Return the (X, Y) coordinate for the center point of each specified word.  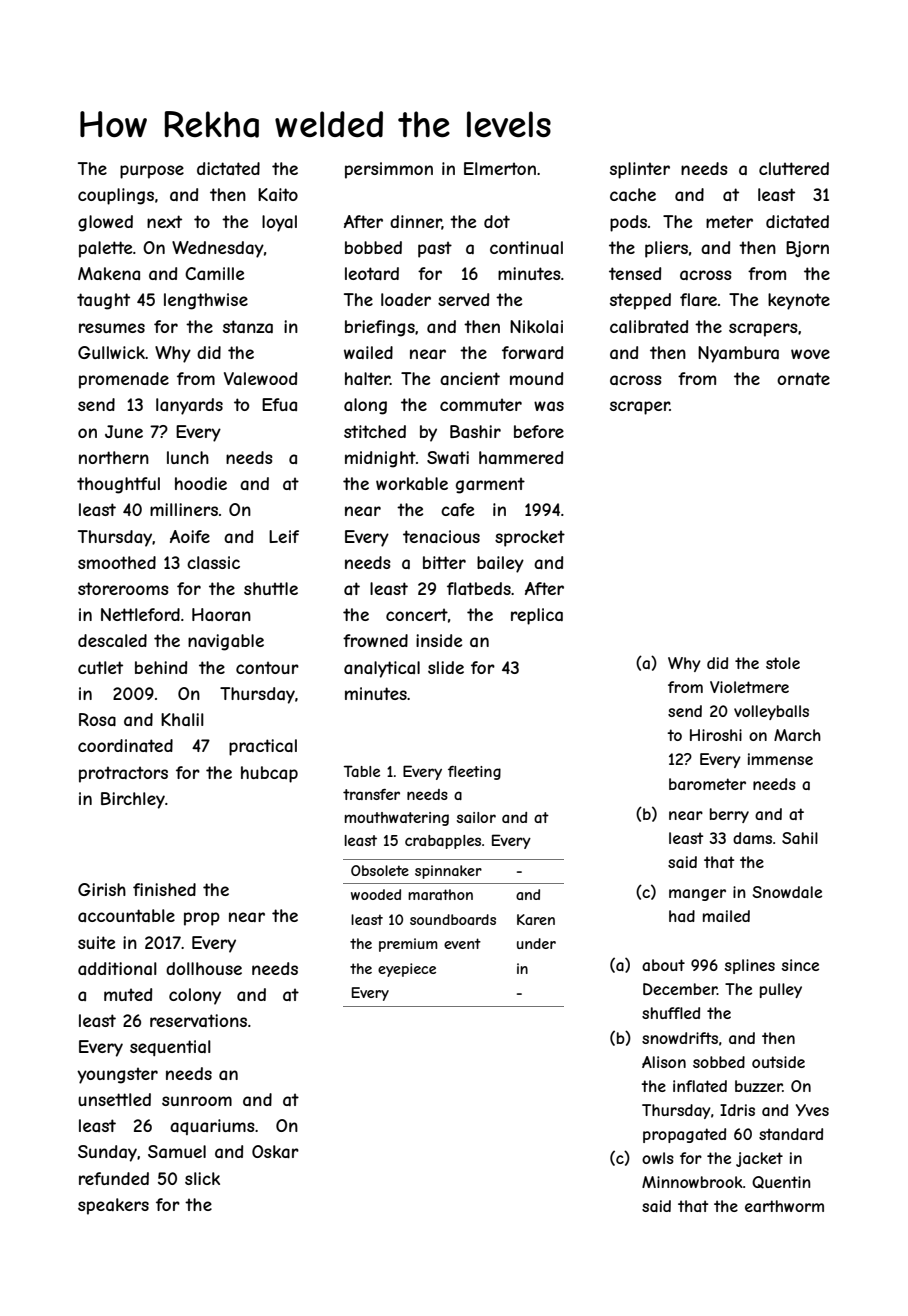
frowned (375, 640)
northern (114, 457)
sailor (476, 817)
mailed (726, 916)
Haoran (221, 614)
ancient (470, 378)
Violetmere (749, 687)
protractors (123, 774)
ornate (803, 378)
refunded (114, 1178)
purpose (152, 172)
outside (778, 1062)
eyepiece (407, 970)
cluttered (794, 168)
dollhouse (204, 968)
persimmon (389, 170)
